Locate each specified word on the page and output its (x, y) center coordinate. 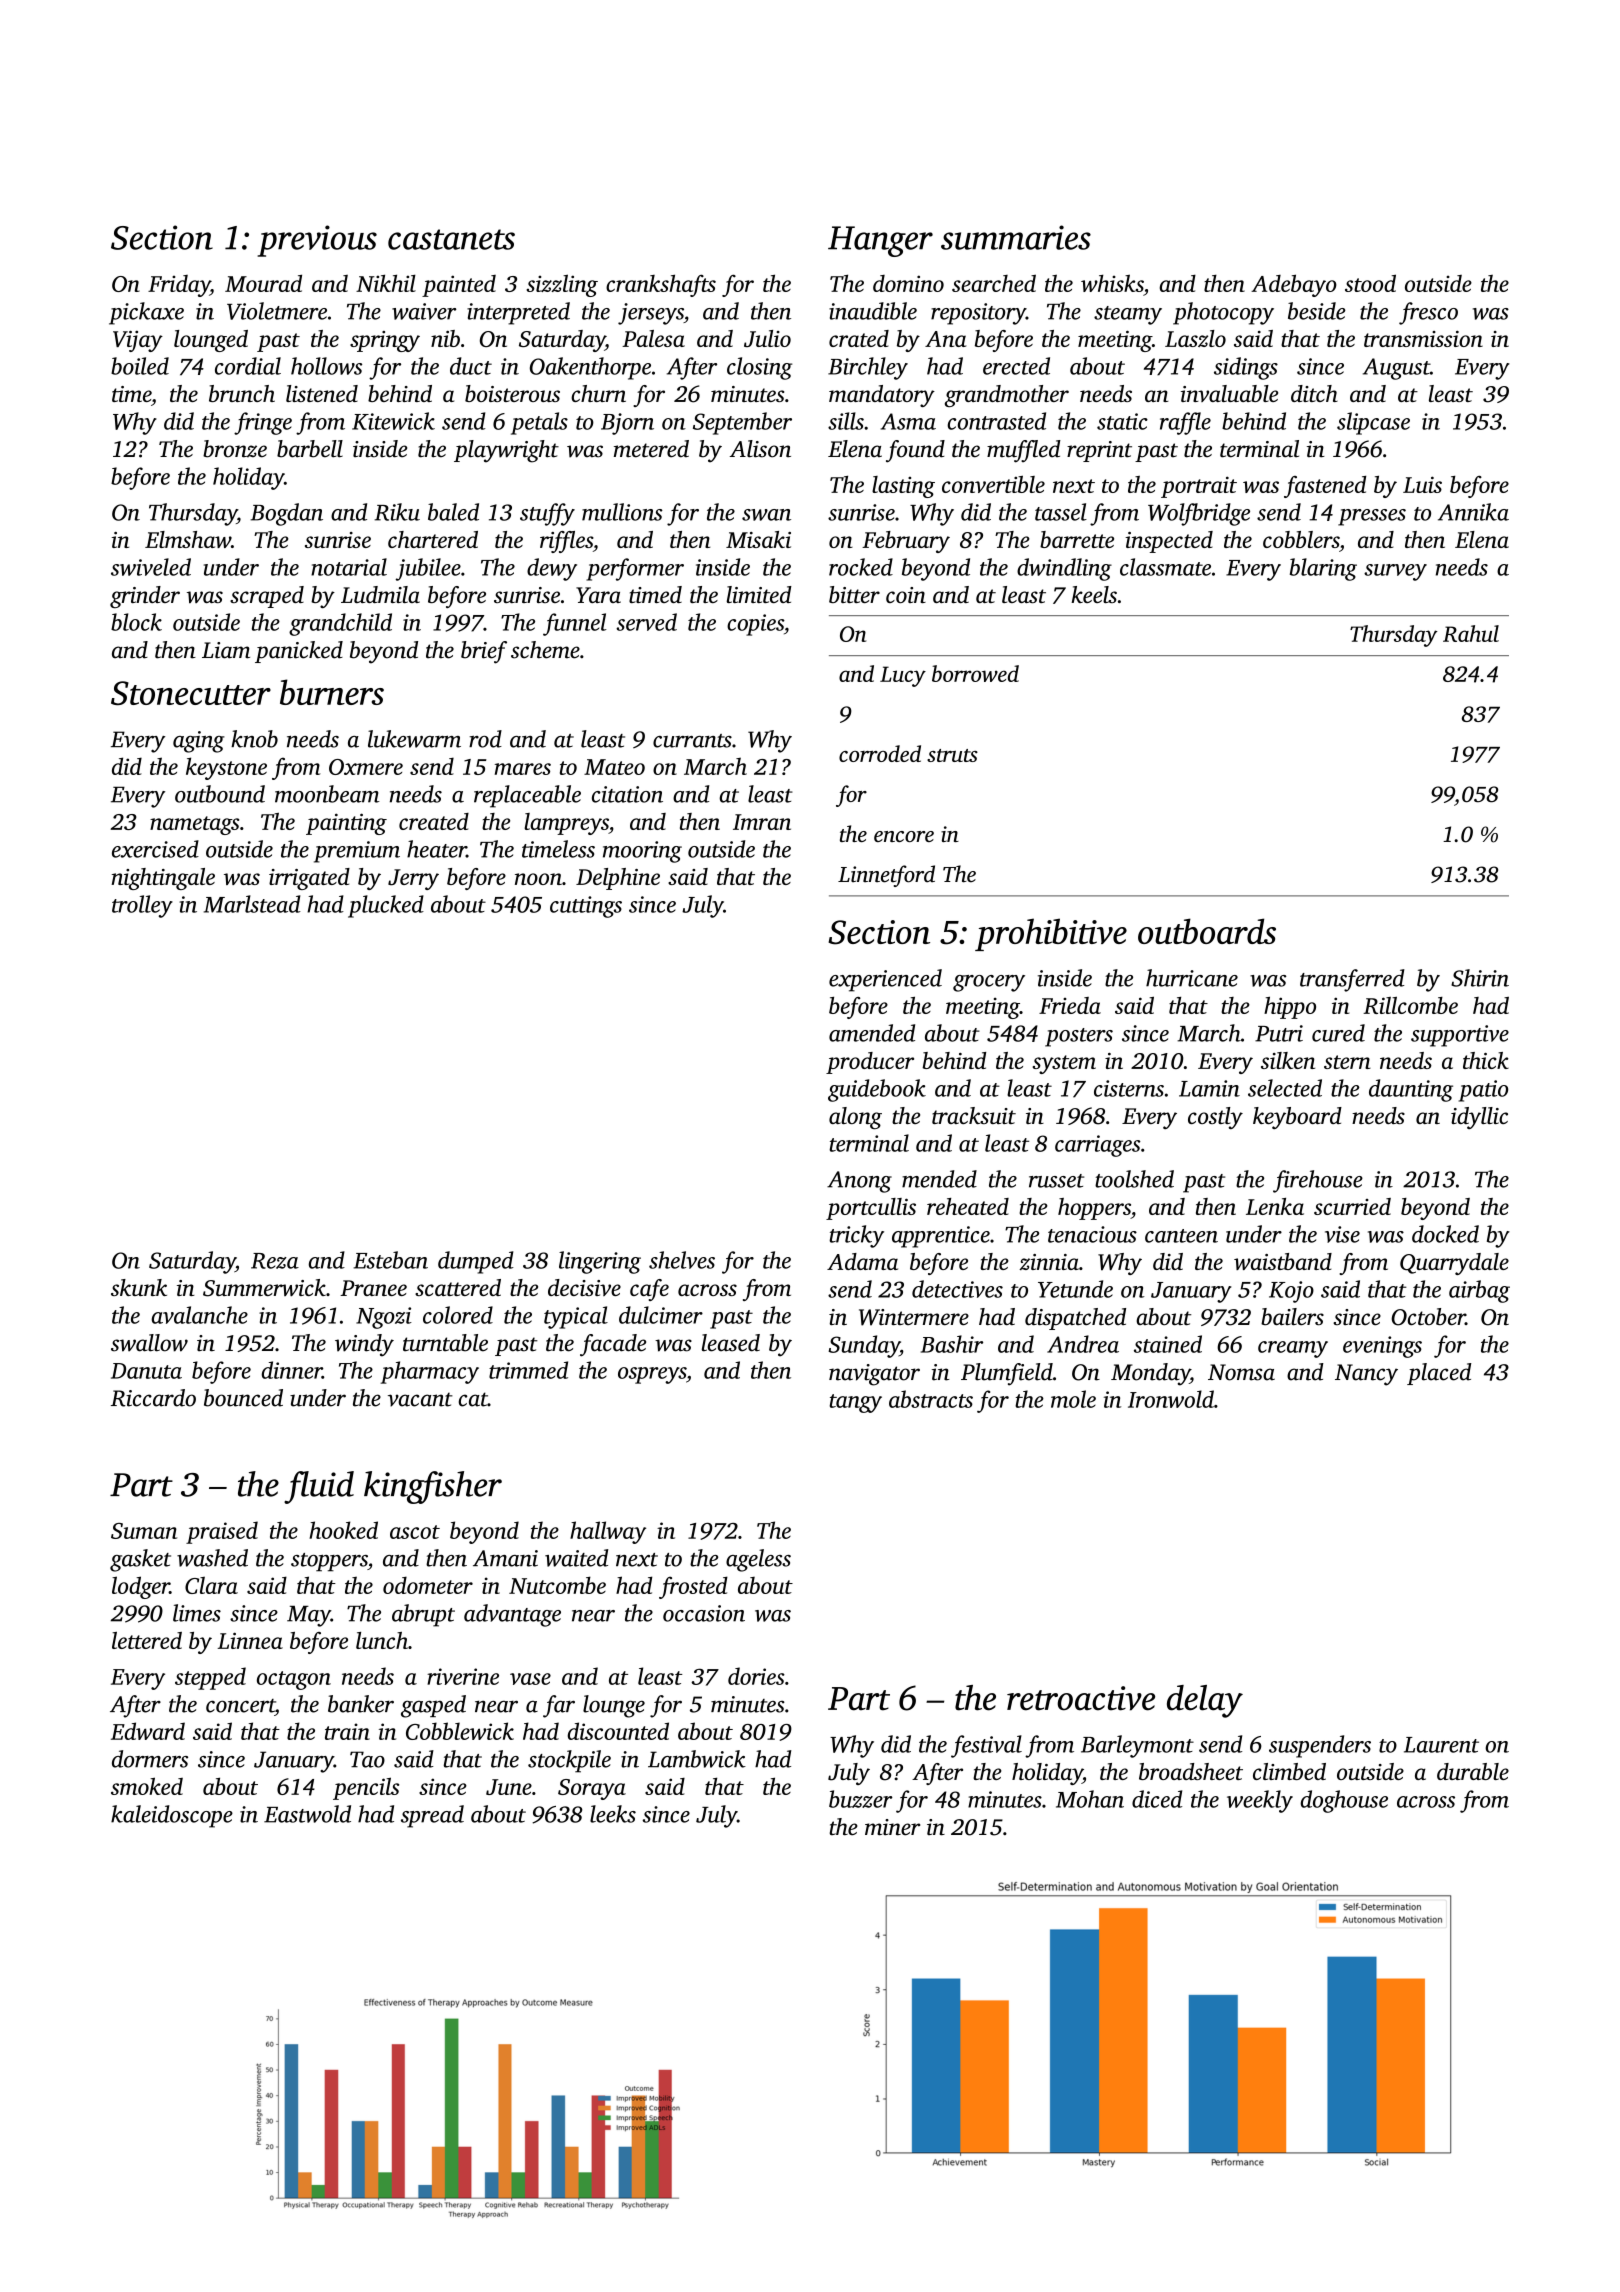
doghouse (1344, 1801)
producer (870, 1063)
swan (766, 515)
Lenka (1275, 1206)
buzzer (861, 1799)
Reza (275, 1261)
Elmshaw (188, 539)
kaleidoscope (172, 1816)
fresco (1428, 313)
